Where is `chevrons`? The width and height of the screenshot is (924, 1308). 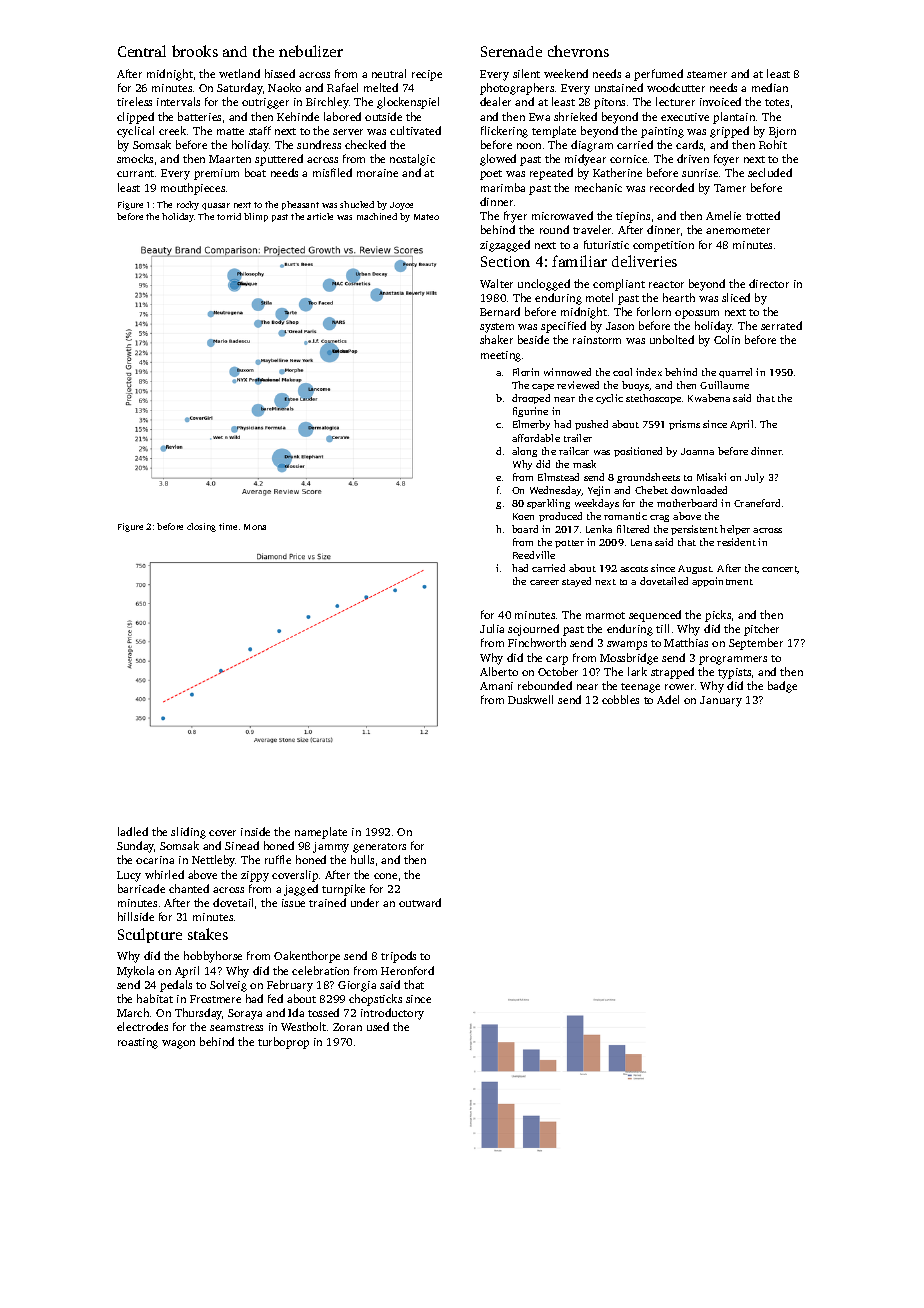 chevrons is located at coordinates (578, 51).
